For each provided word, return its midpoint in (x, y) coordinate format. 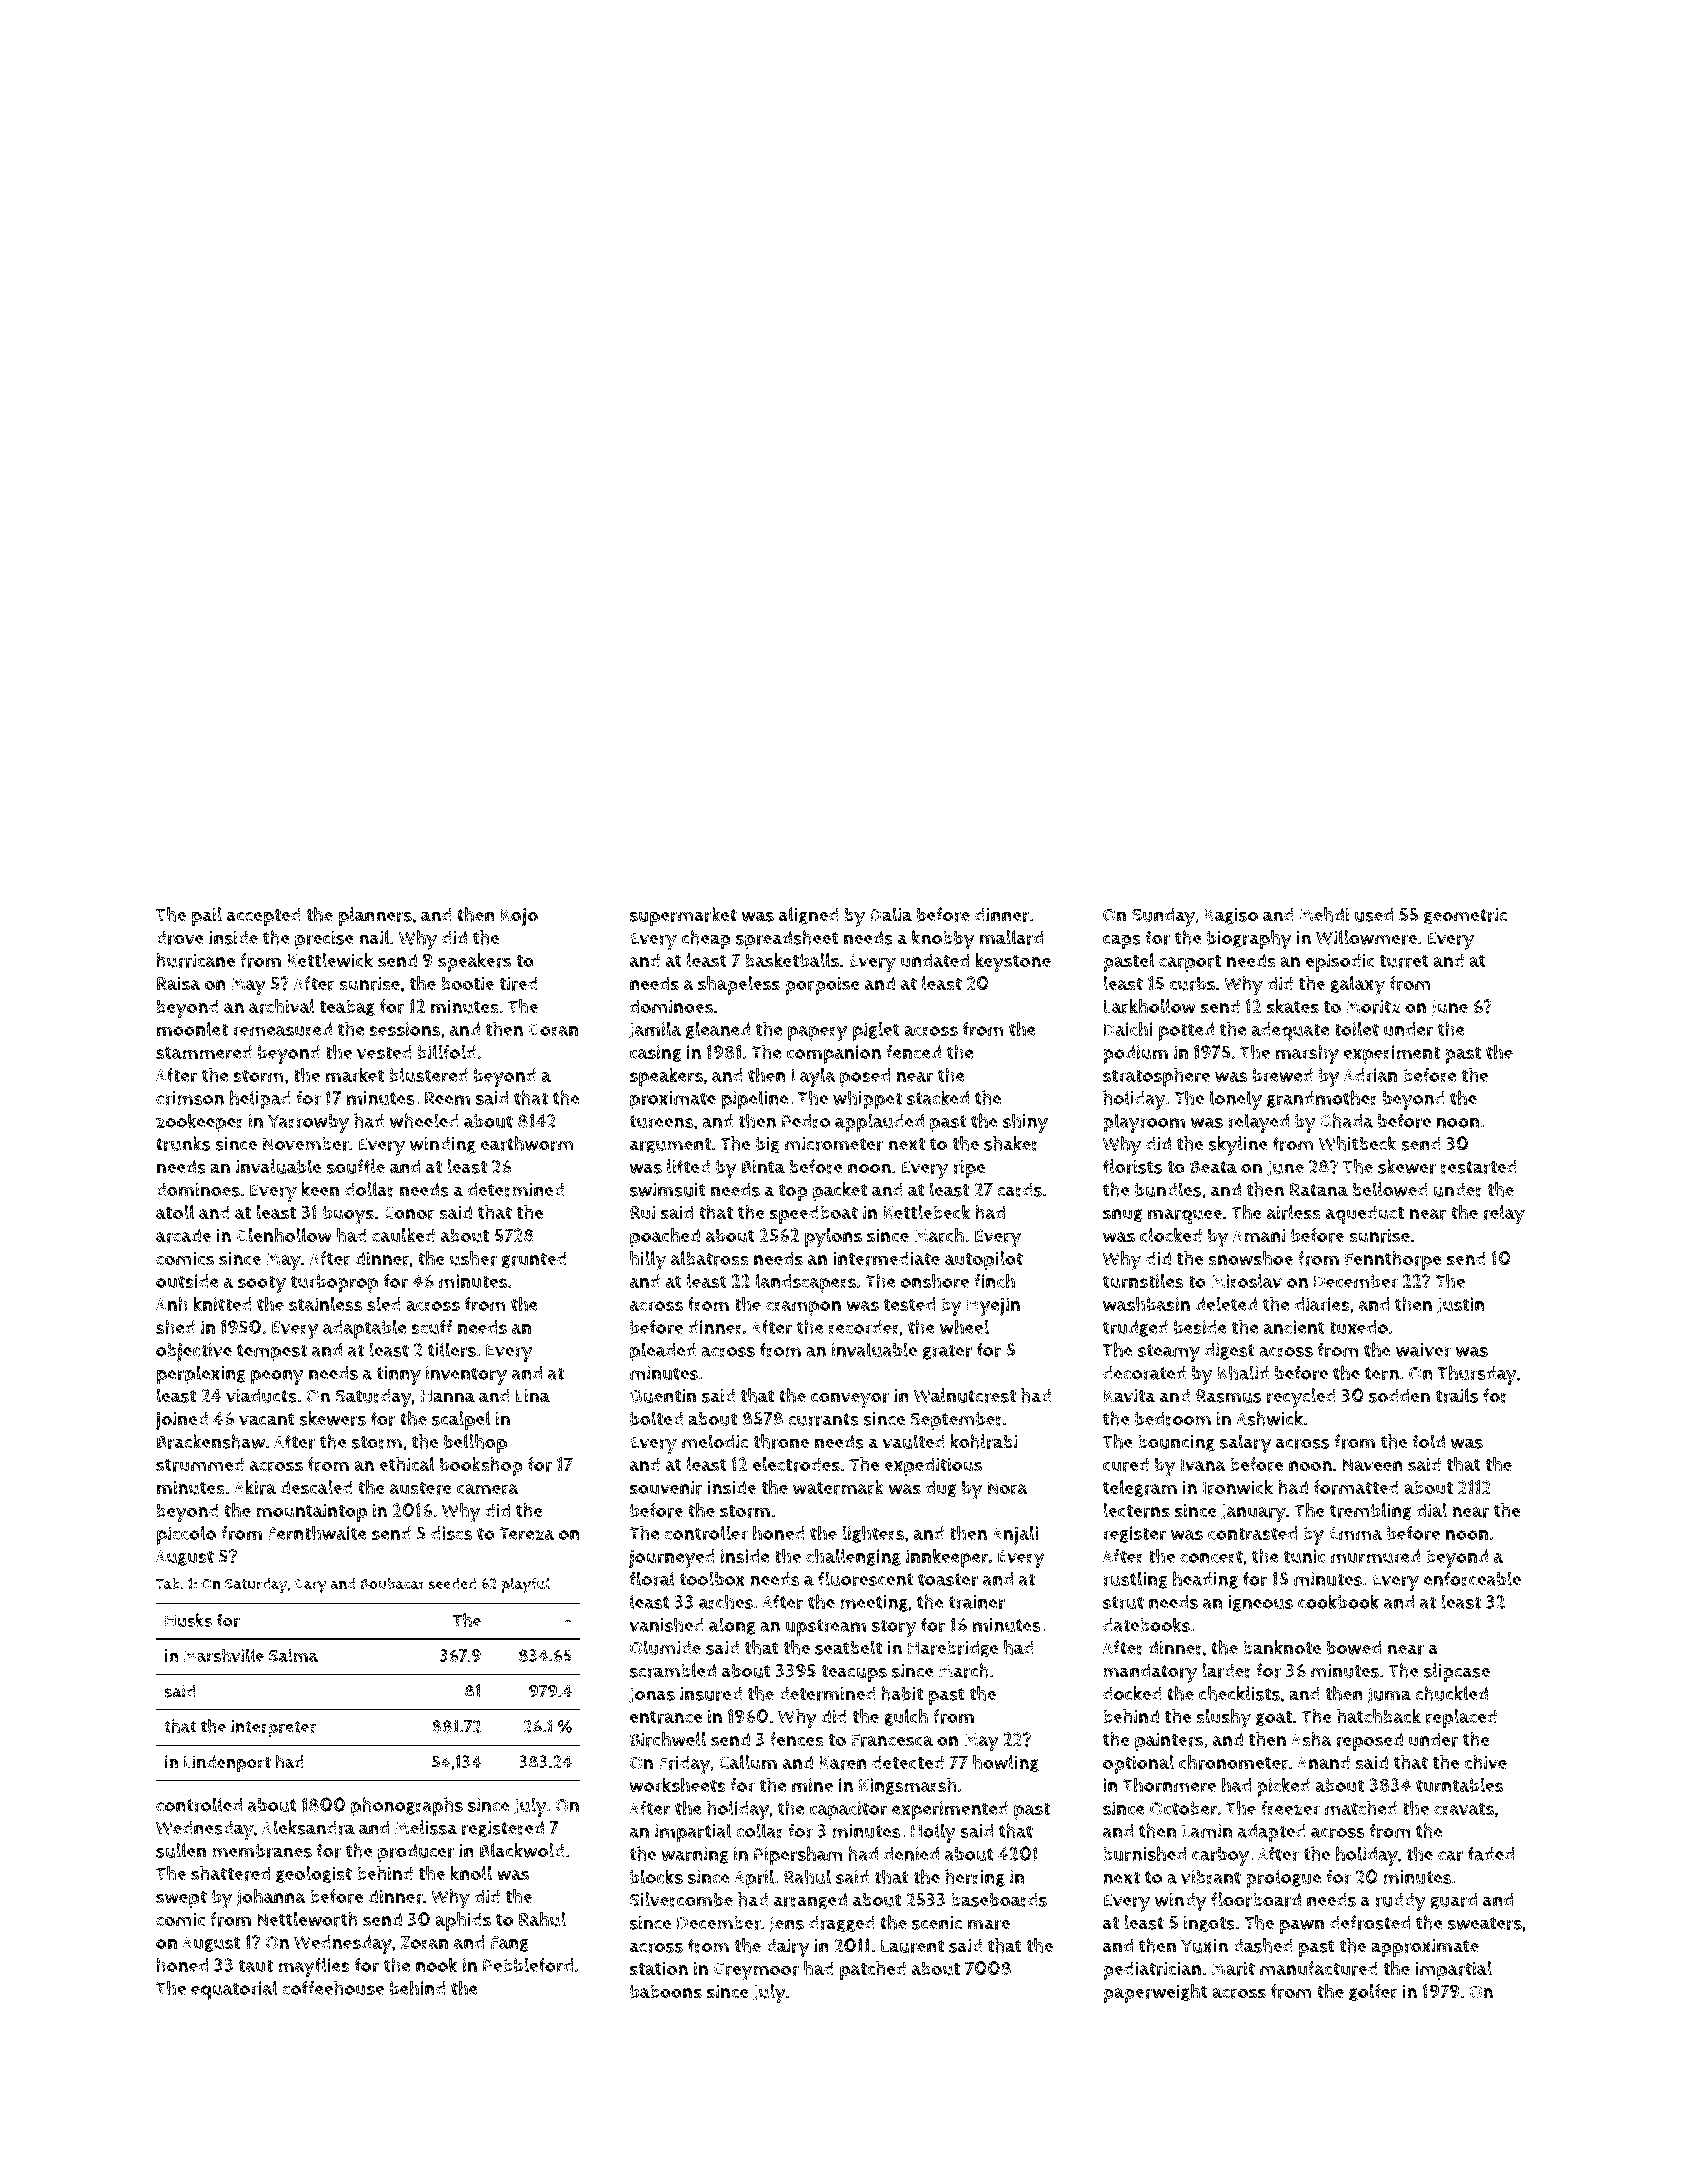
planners (375, 916)
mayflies (314, 1967)
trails (1457, 1395)
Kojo (519, 917)
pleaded (663, 1352)
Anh (172, 1303)
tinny (399, 1375)
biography (1249, 940)
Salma (293, 1655)
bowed (1354, 1647)
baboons (666, 1991)
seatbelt (848, 1647)
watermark (838, 1487)
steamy (1169, 1353)
